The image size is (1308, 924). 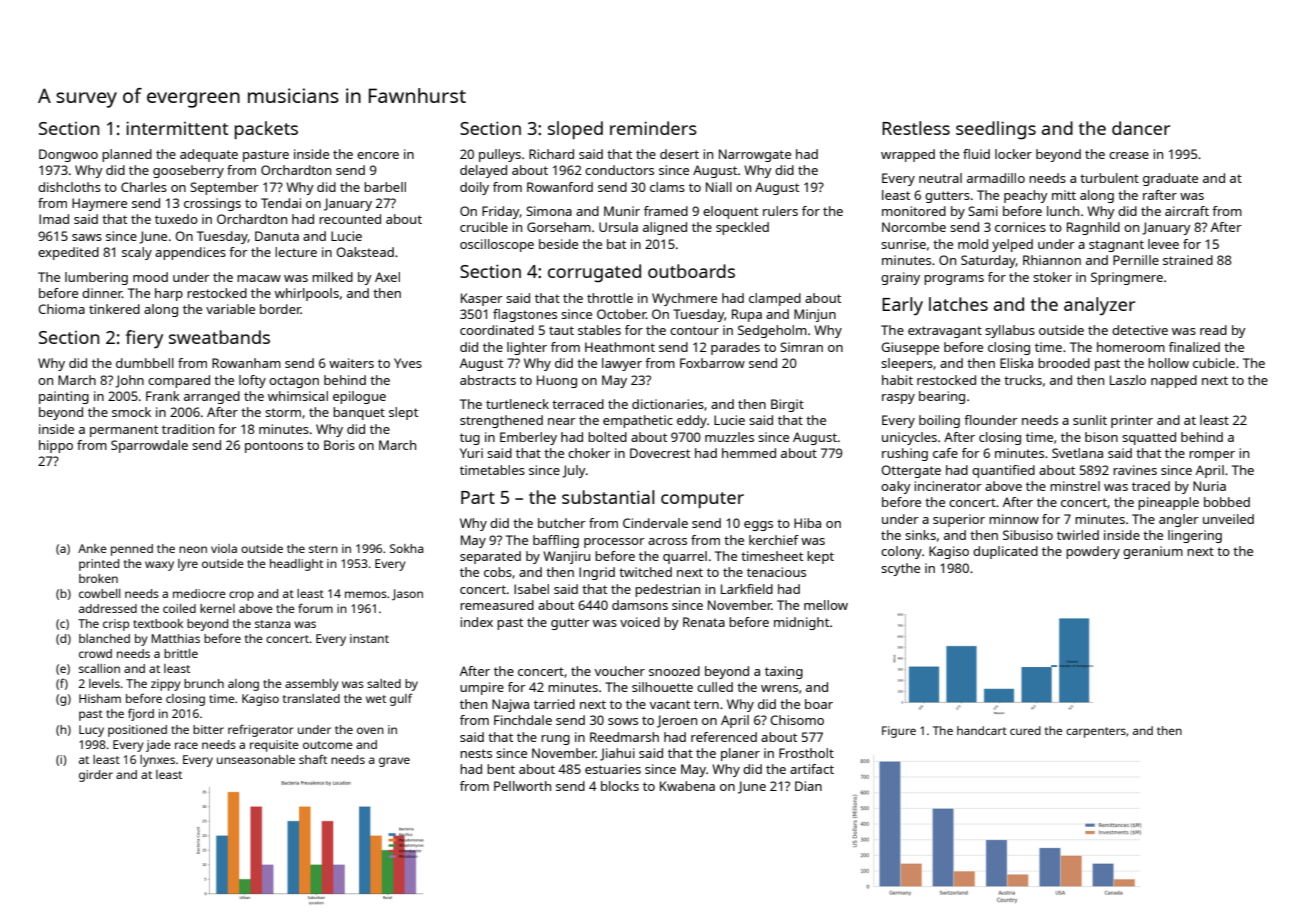 What do you see at coordinates (61, 309) in the screenshot?
I see `Chioma` at bounding box center [61, 309].
